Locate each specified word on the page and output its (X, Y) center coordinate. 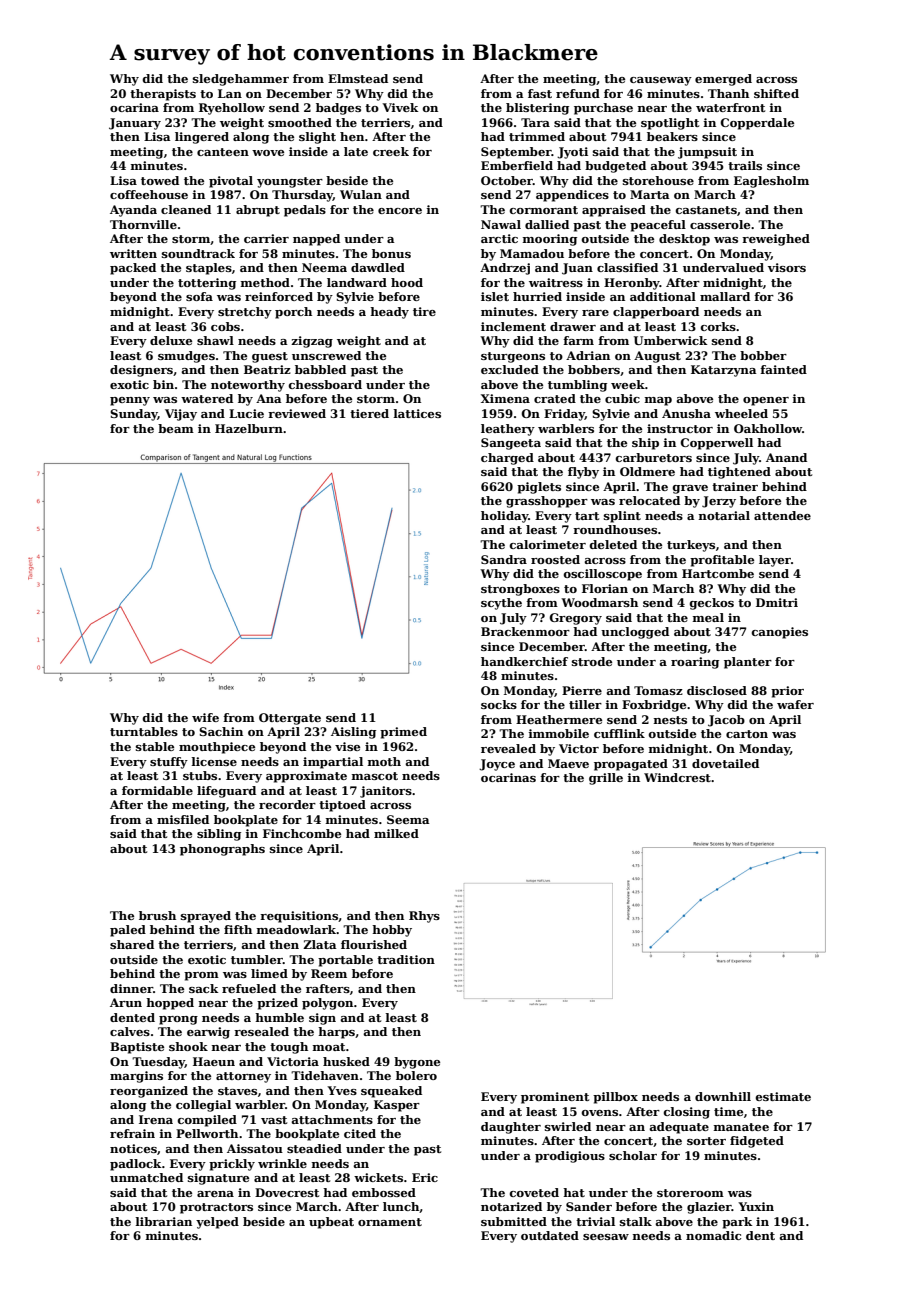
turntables (144, 731)
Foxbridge (654, 706)
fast (540, 93)
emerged (723, 80)
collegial (203, 1106)
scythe (501, 604)
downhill (723, 1096)
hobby (392, 931)
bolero (416, 1075)
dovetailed (725, 763)
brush (157, 915)
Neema (324, 267)
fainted (783, 369)
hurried (537, 296)
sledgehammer (241, 80)
